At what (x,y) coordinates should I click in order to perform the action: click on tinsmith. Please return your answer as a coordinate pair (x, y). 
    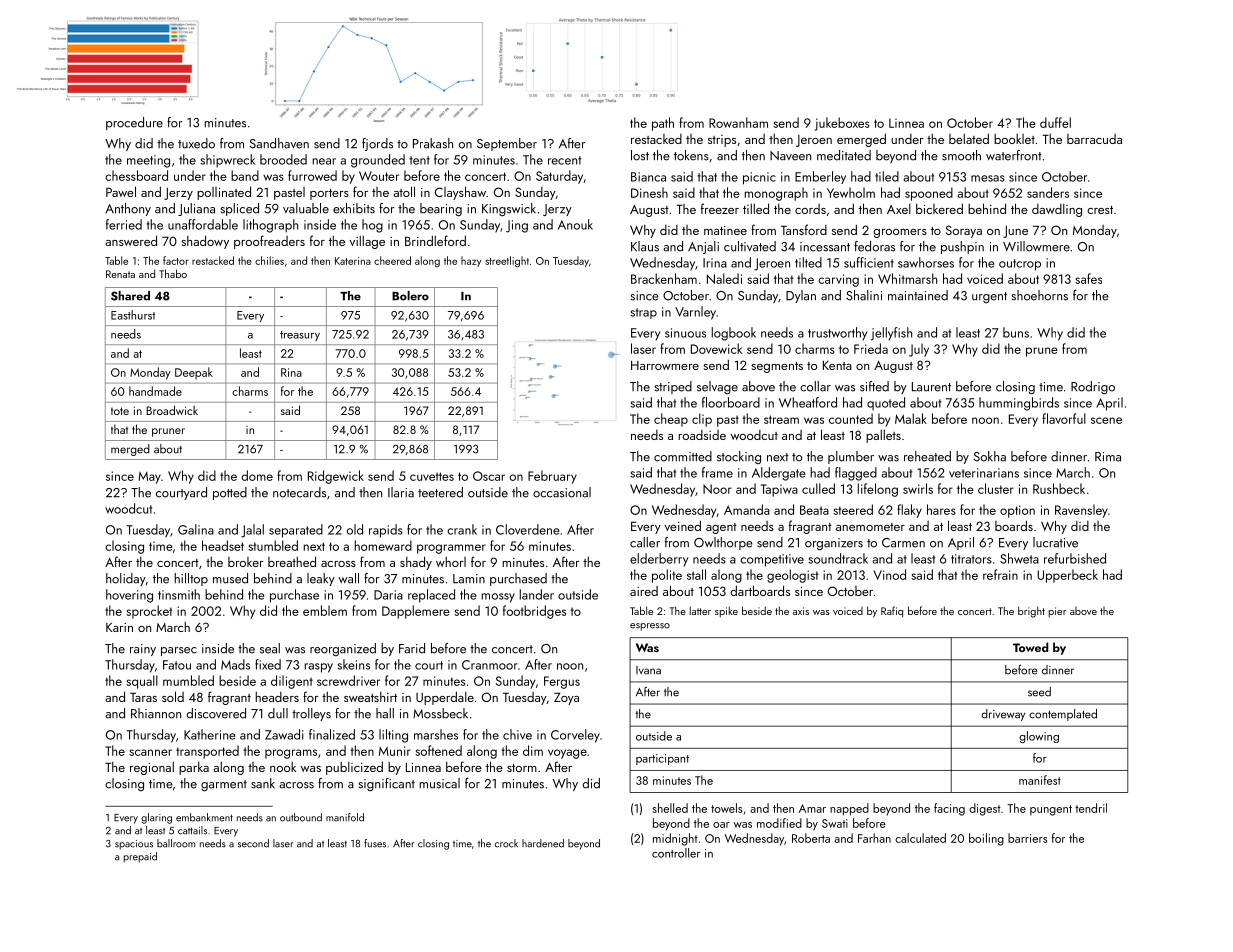
    Looking at the image, I should click on (179, 594).
